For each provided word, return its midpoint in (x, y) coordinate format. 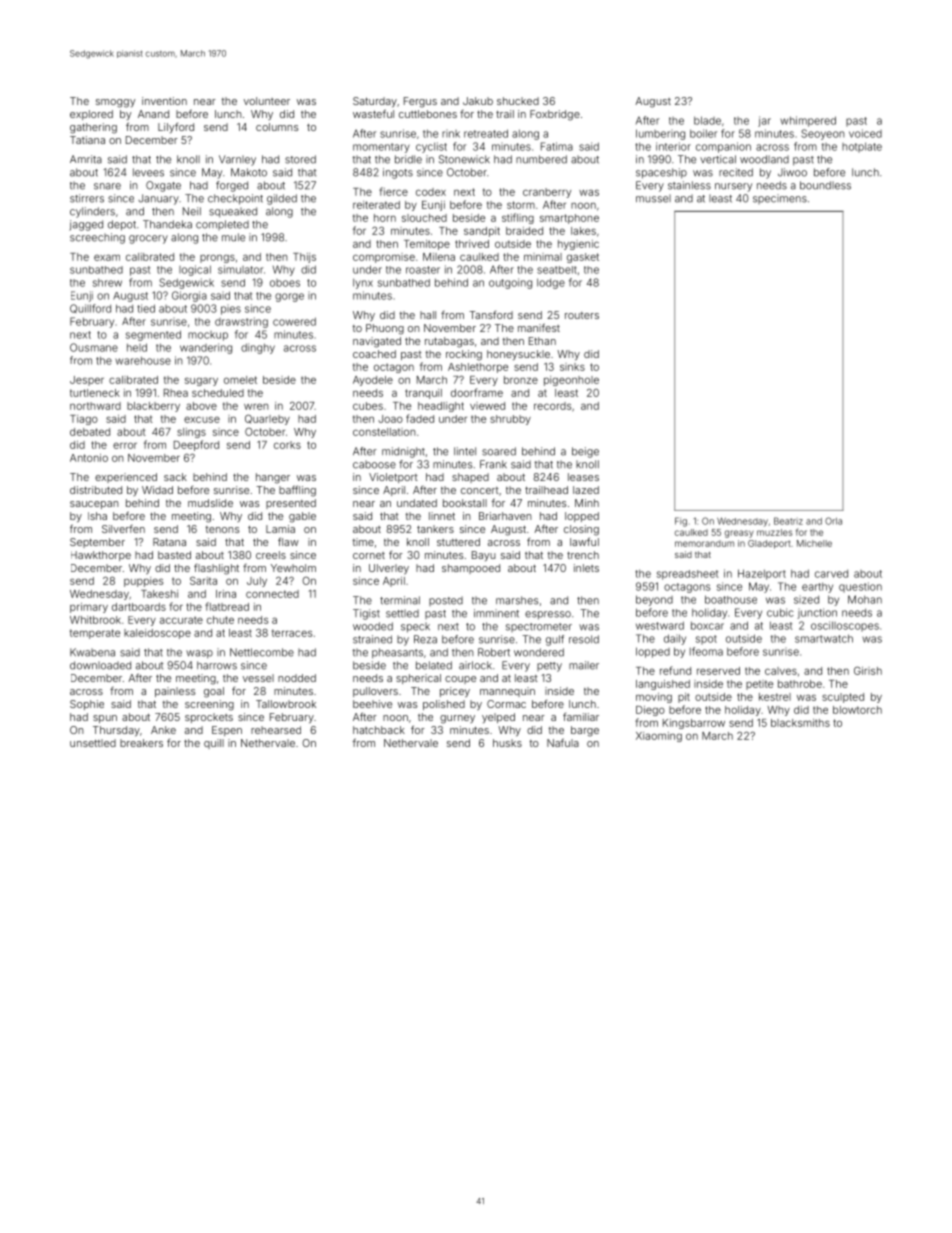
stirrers (87, 198)
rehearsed (276, 730)
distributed (96, 490)
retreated (486, 133)
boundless (825, 185)
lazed (586, 490)
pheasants (397, 653)
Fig (681, 522)
